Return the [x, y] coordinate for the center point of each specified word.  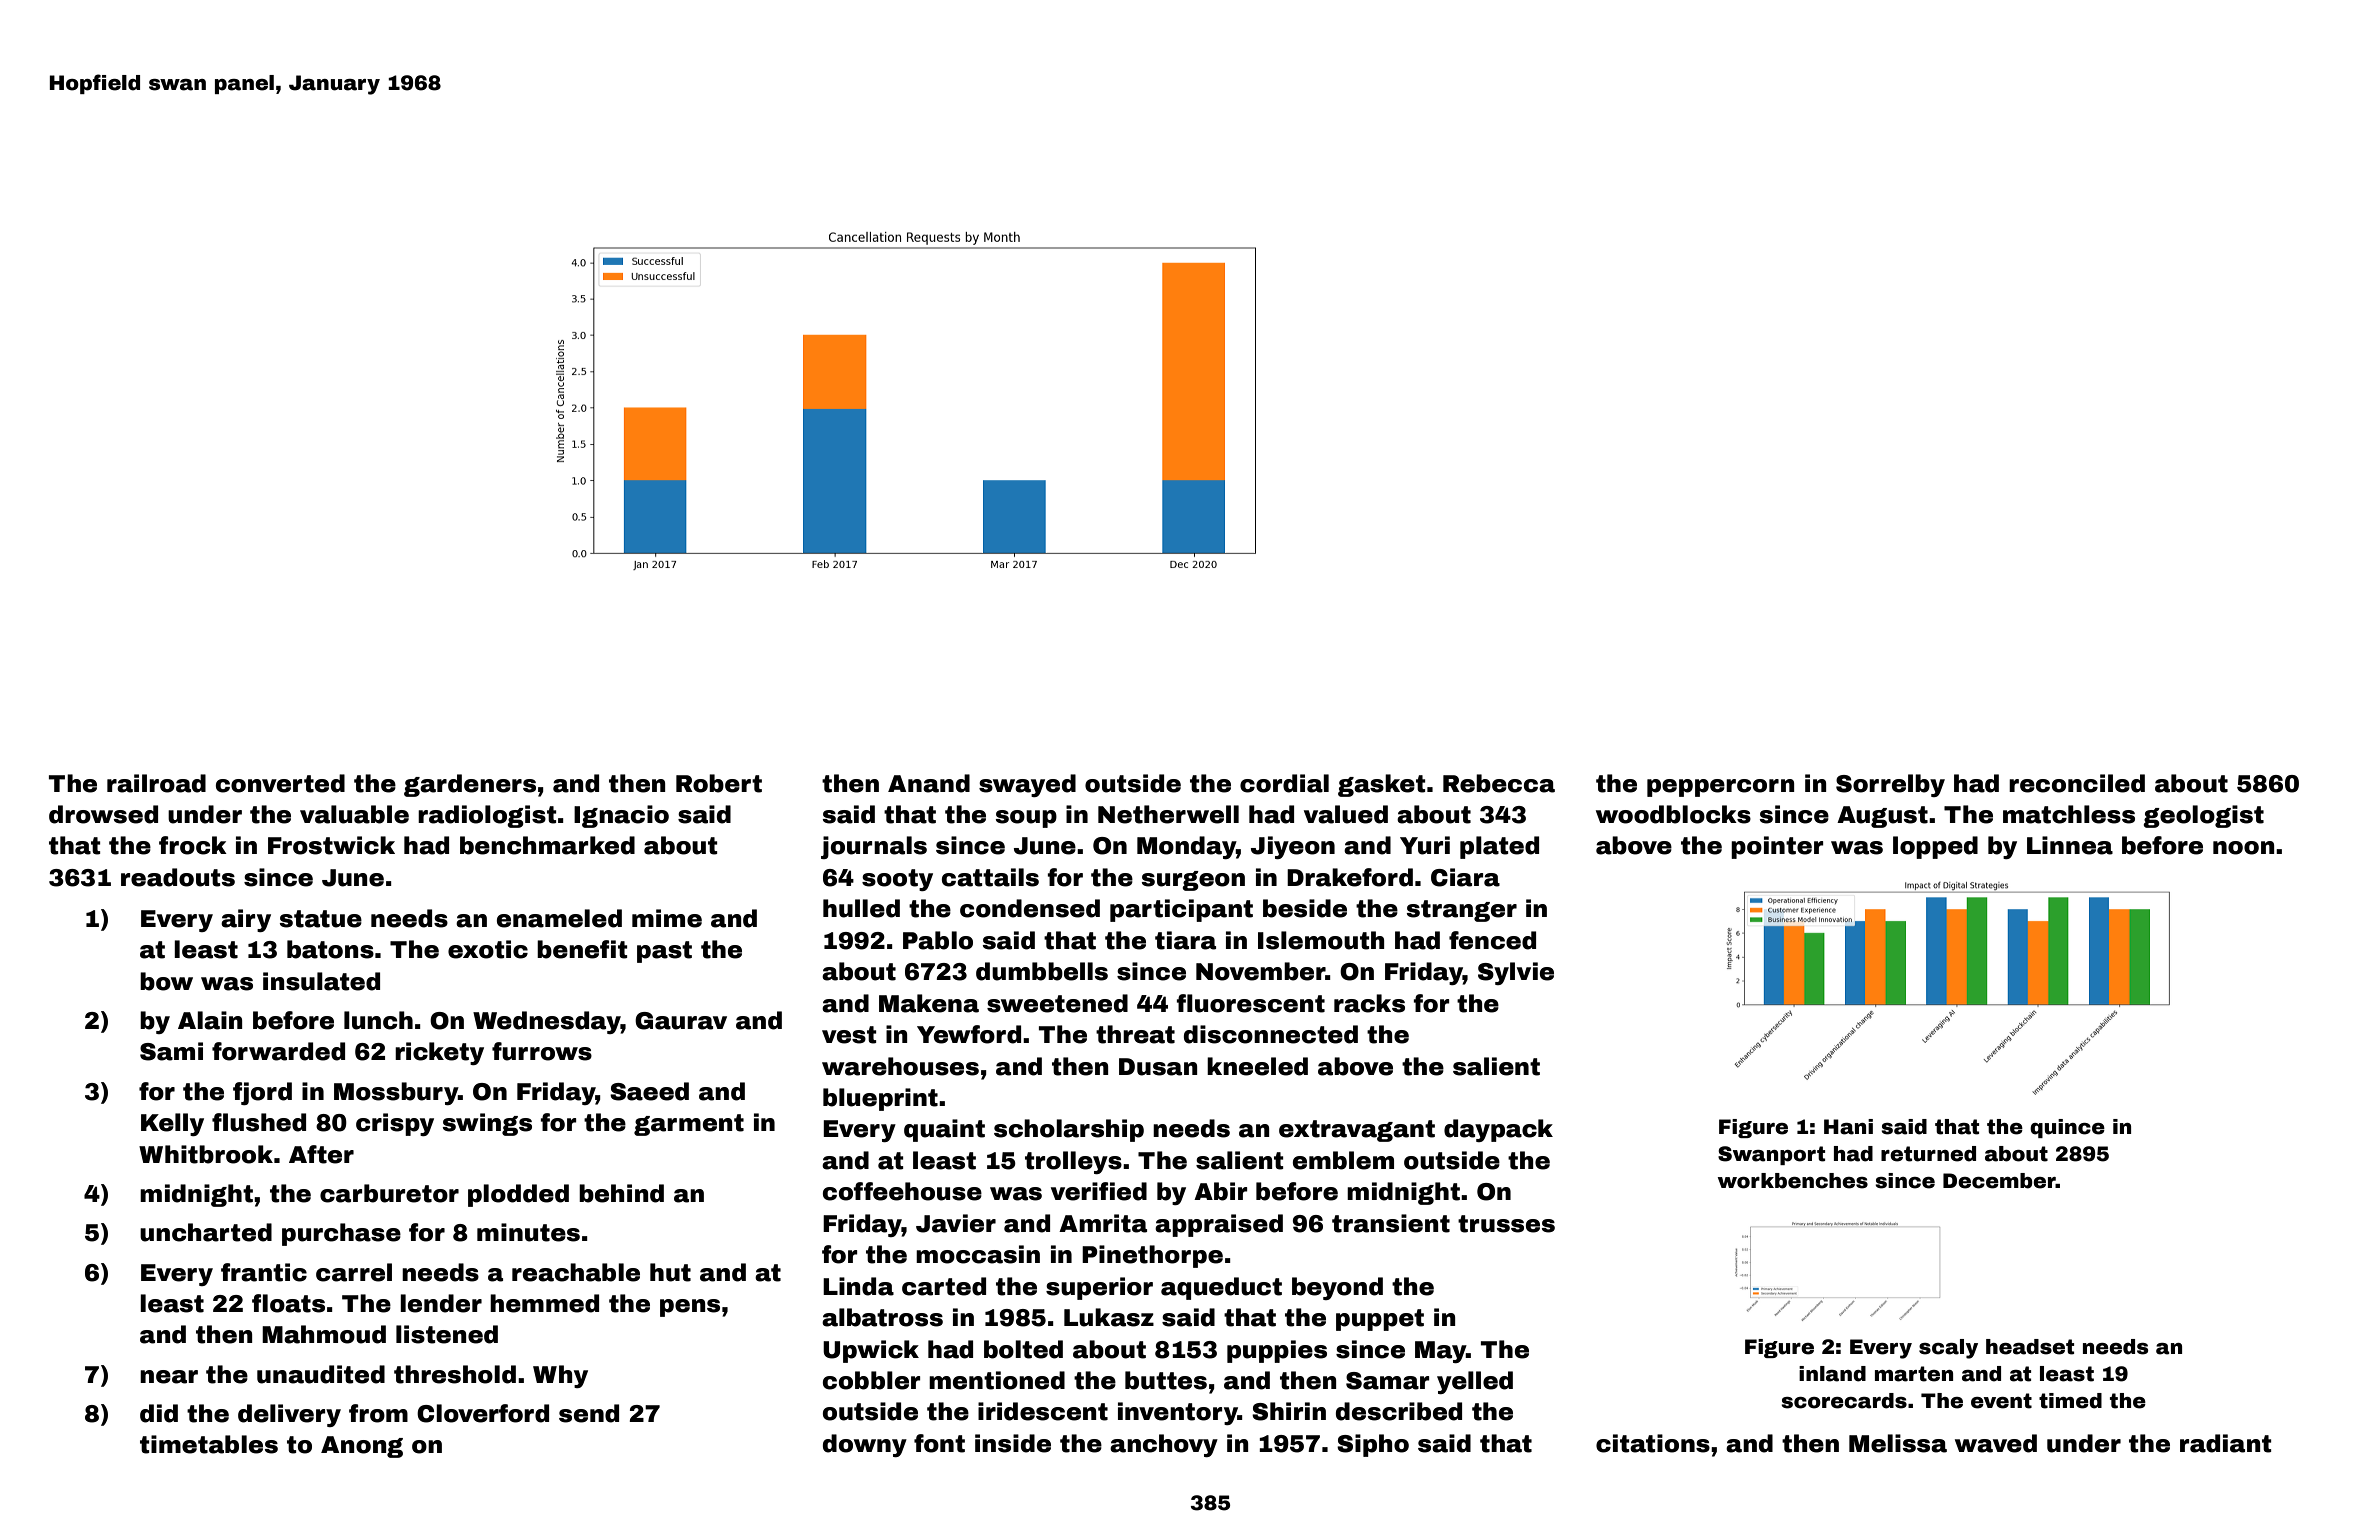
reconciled [2077, 783]
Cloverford [483, 1413]
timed [2070, 1401]
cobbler [872, 1380]
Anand [929, 783]
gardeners [470, 785]
